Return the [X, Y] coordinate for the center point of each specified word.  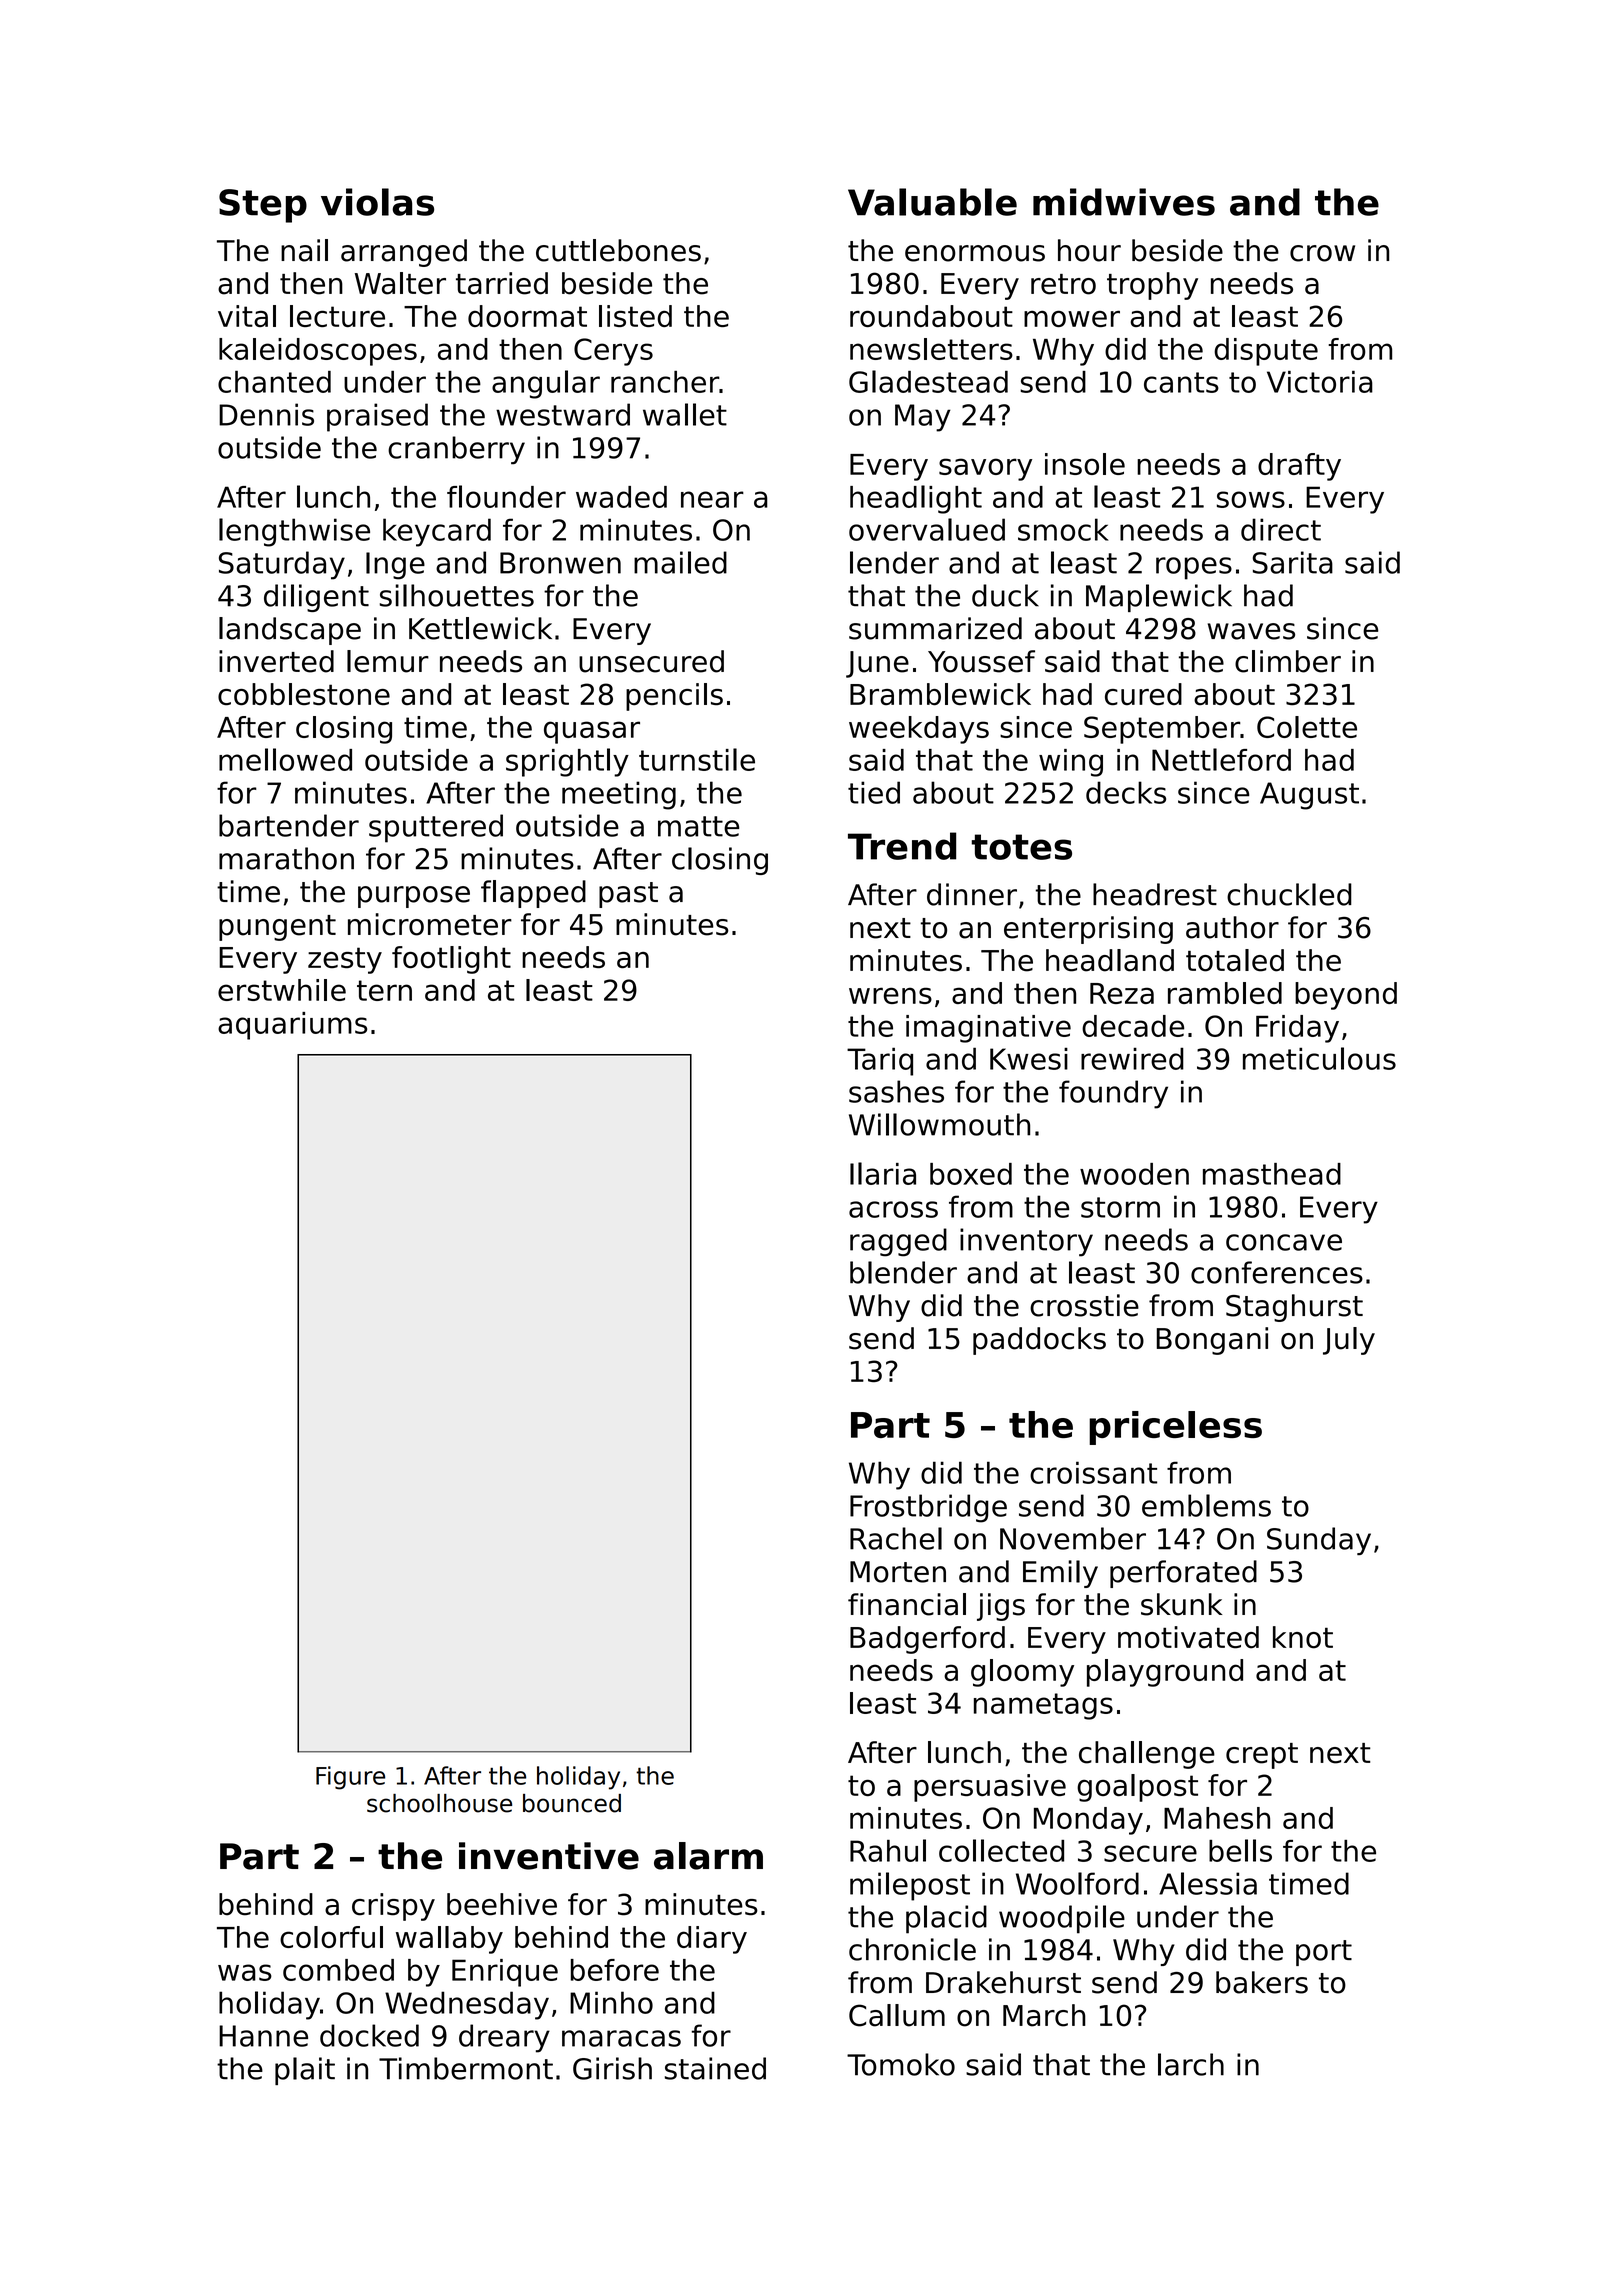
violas [377, 202]
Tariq [880, 1061]
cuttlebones [618, 250]
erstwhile [282, 990]
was [245, 1972]
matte [698, 826]
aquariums [292, 1026]
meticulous [1319, 1058]
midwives [1124, 202]
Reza [1122, 993]
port [1324, 1953]
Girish [612, 2068]
